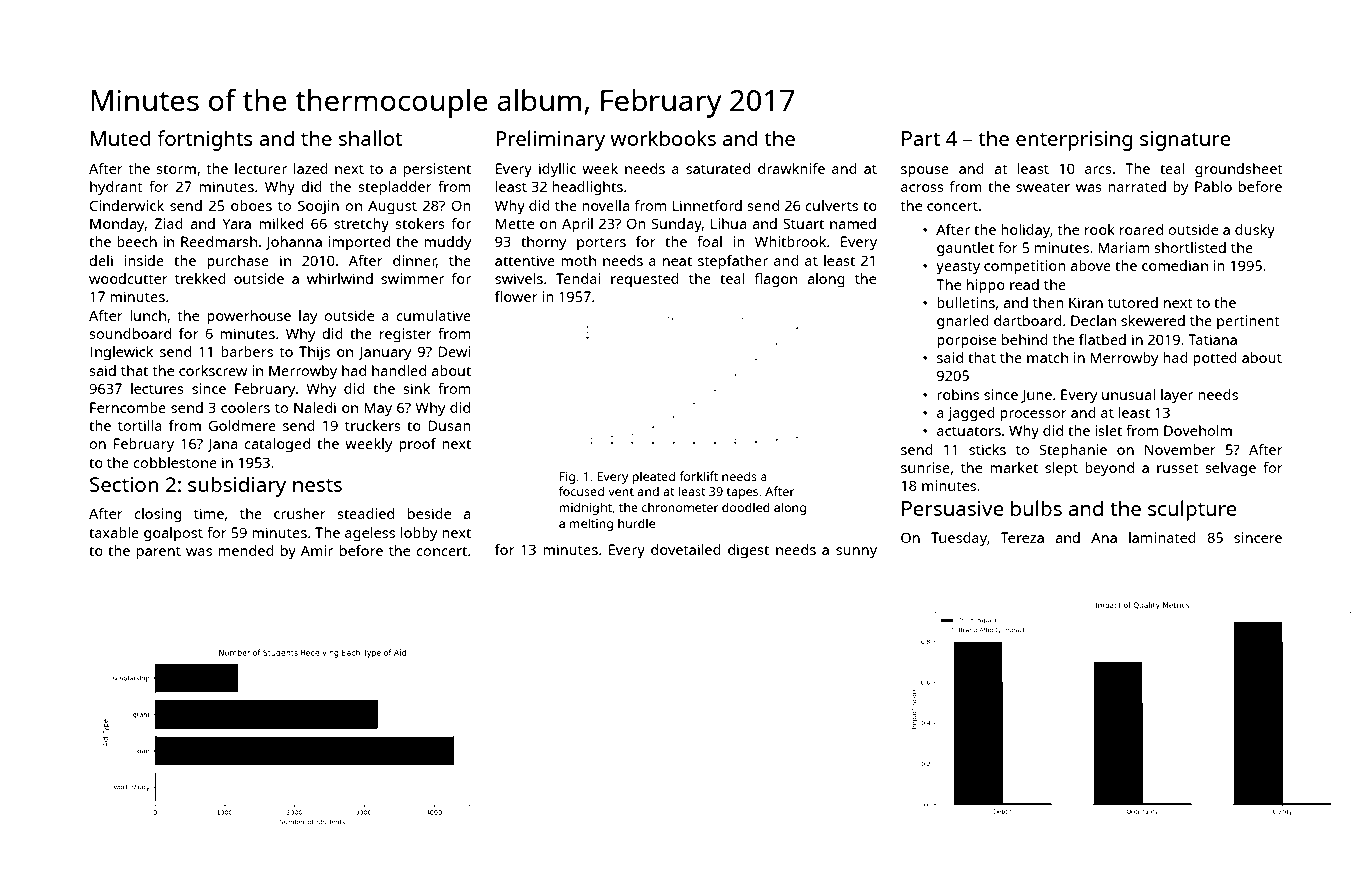 The width and height of the document is (1372, 887). Describe the element at coordinates (429, 513) in the document. I see `beside` at that location.
